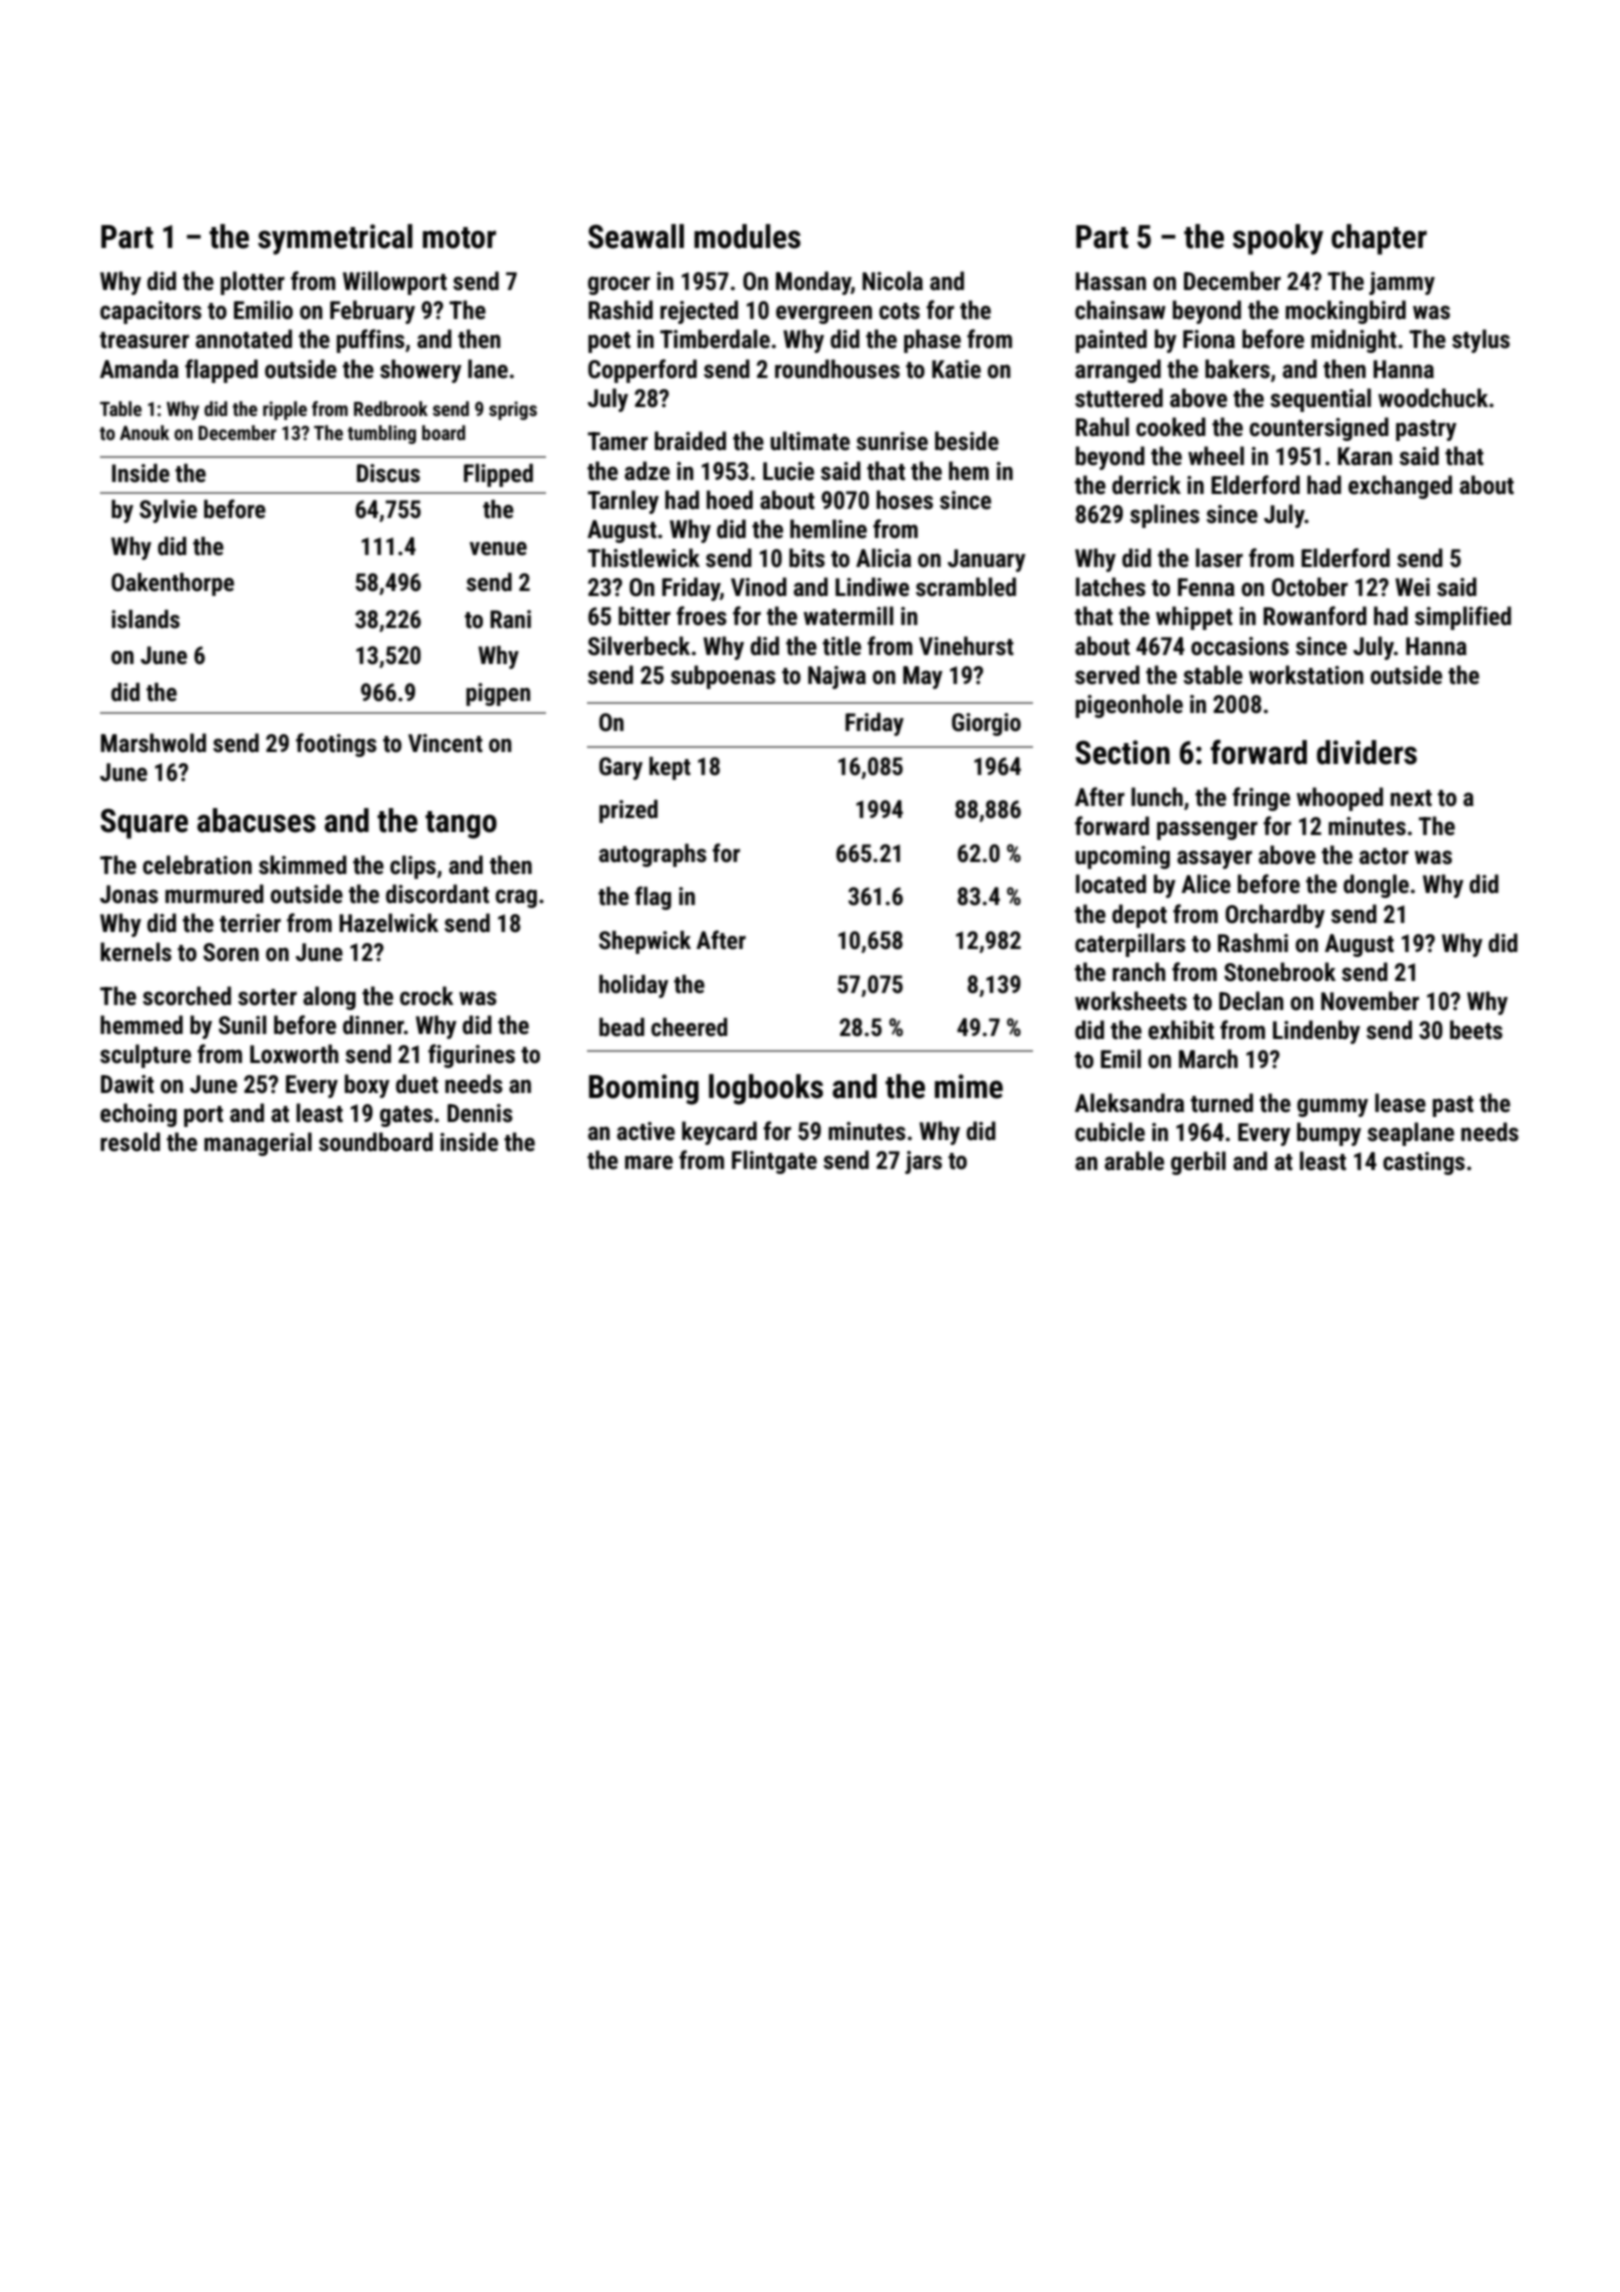 This screenshot has width=1620, height=2292. What do you see at coordinates (1379, 239) in the screenshot?
I see `chapter` at bounding box center [1379, 239].
